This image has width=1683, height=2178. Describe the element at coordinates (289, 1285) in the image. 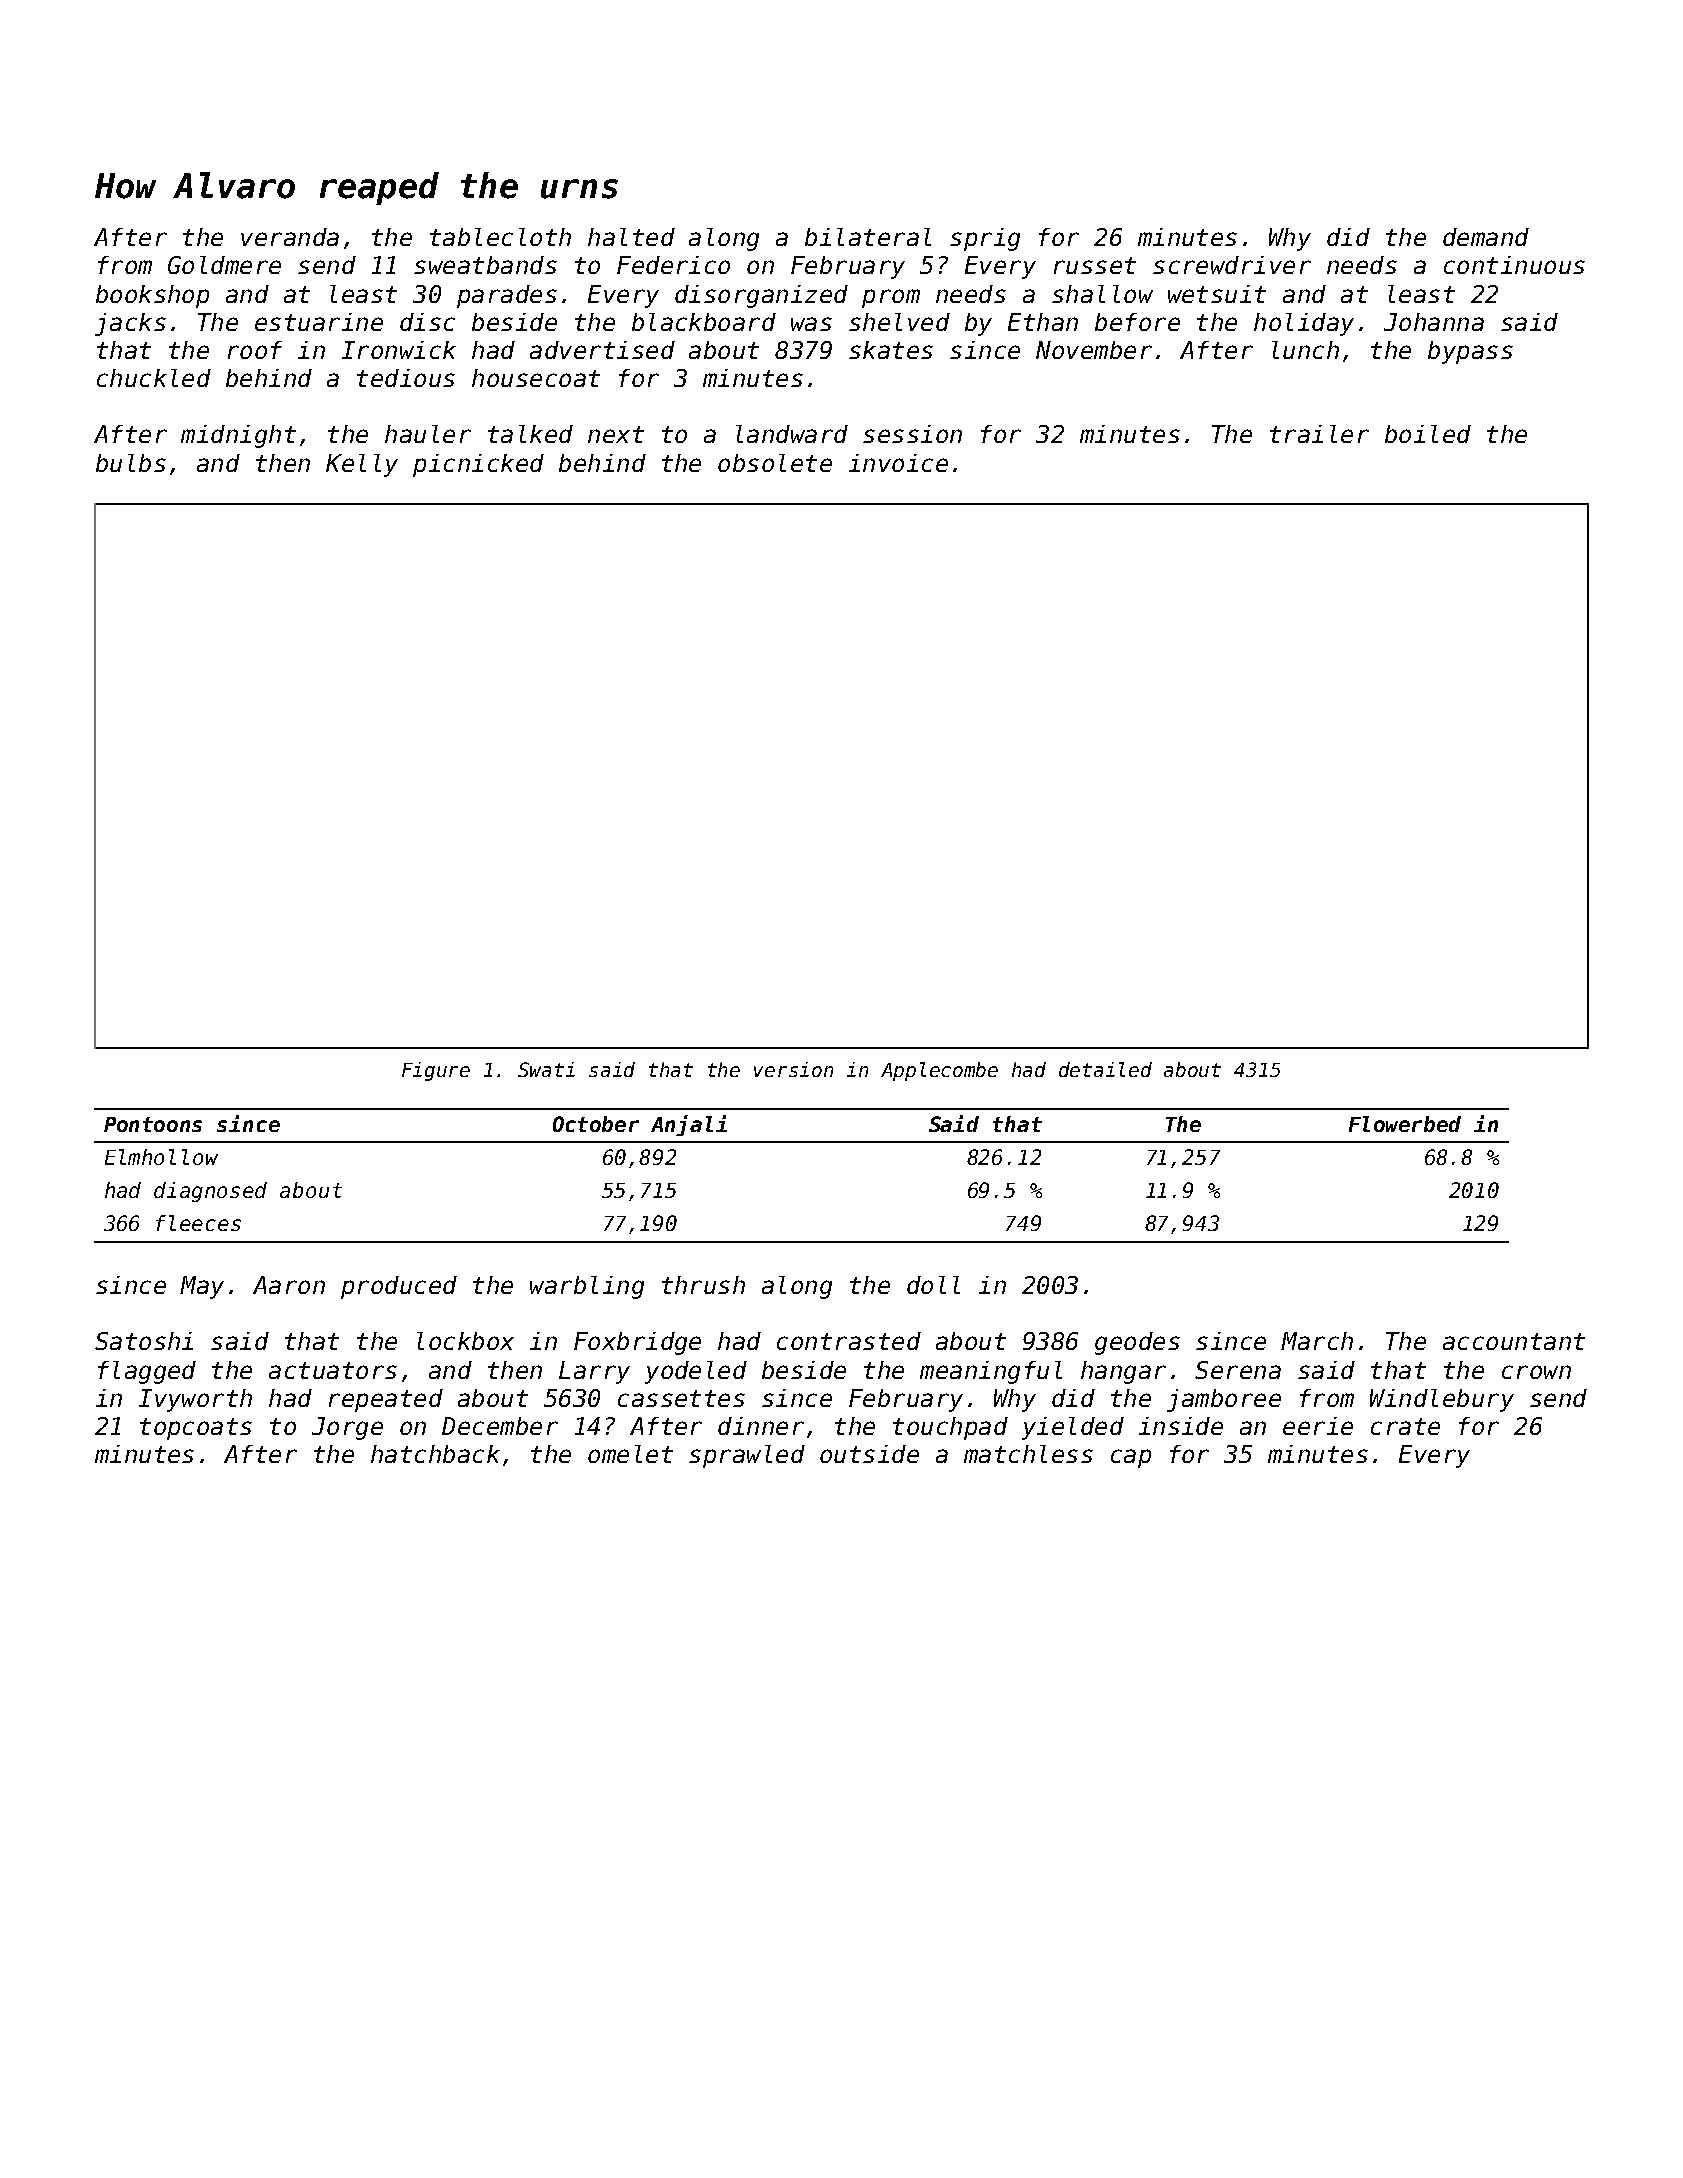

I see `Aaron` at that location.
